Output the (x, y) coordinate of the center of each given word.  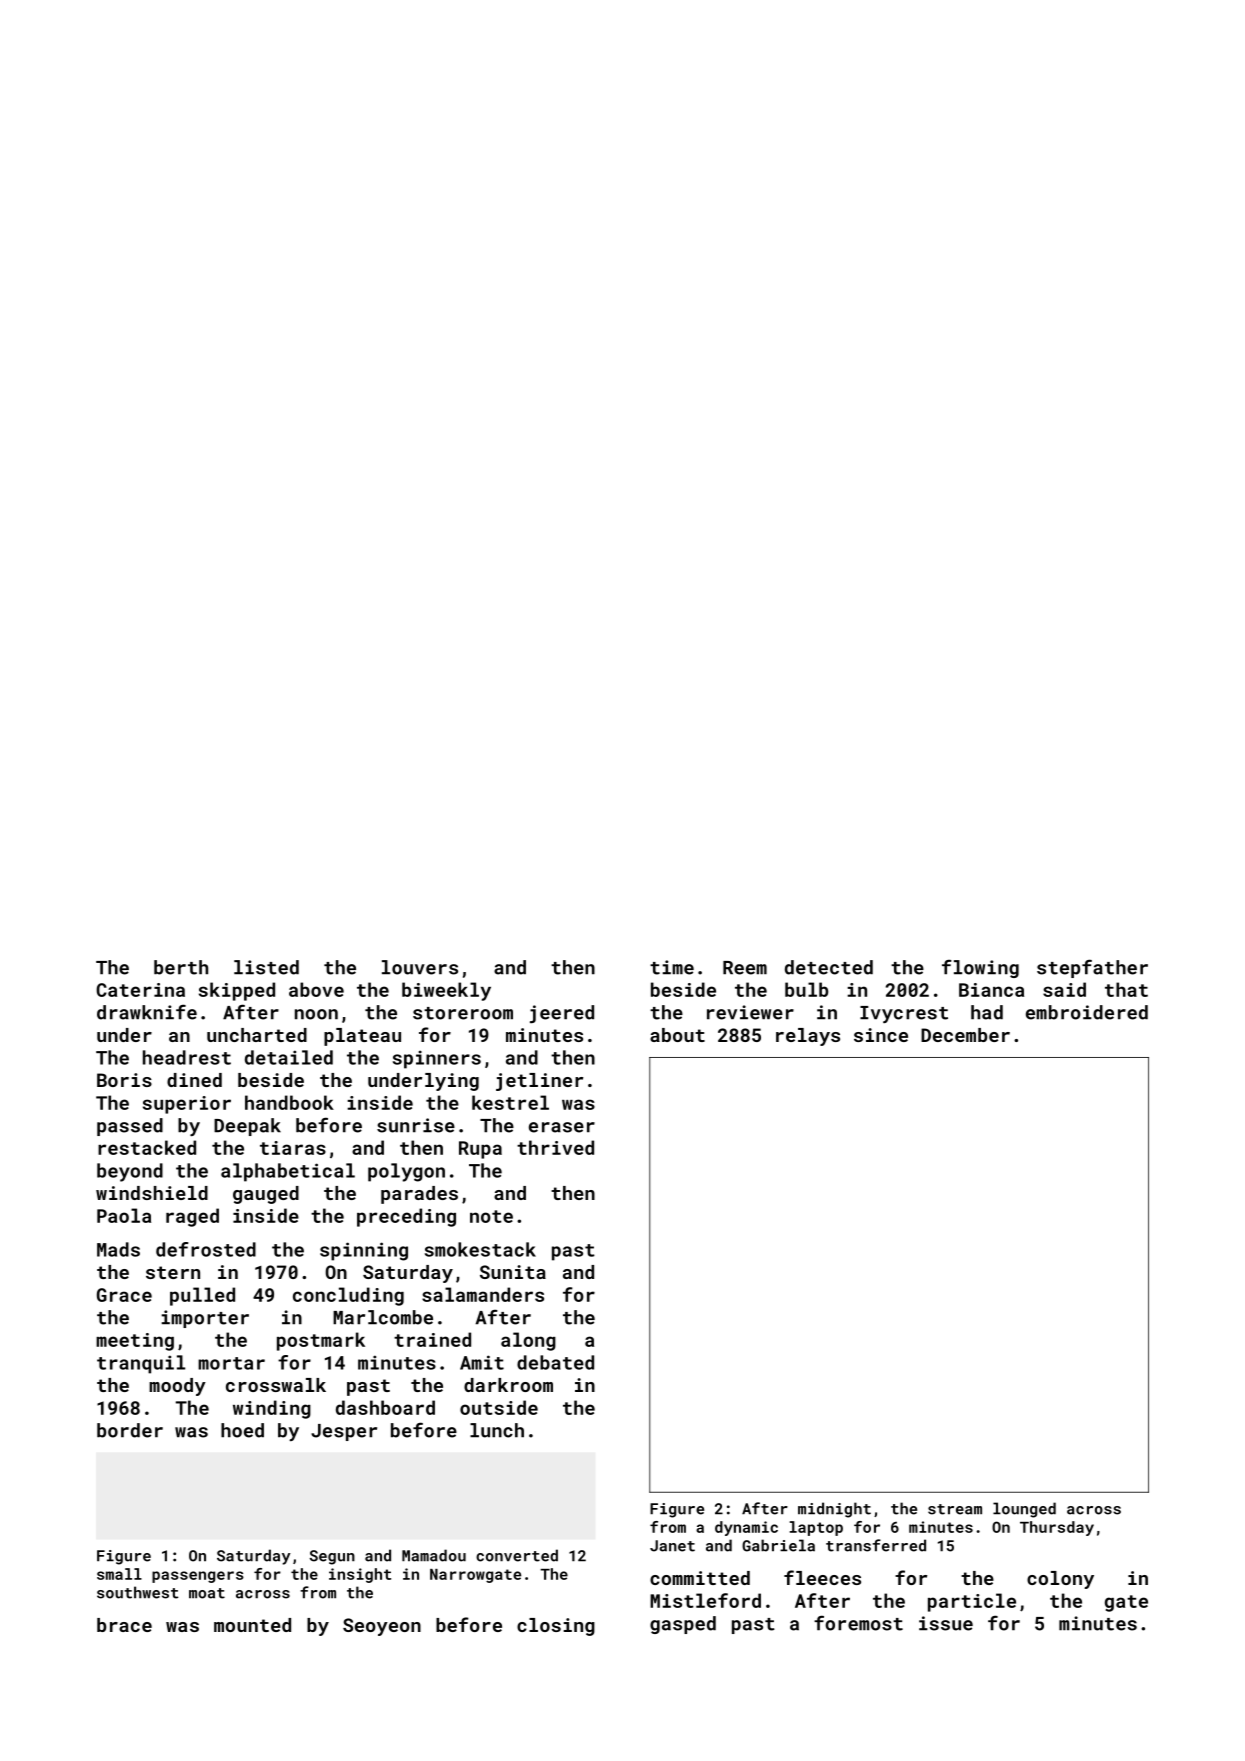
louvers (420, 967)
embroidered (1087, 1012)
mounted (252, 1625)
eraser (562, 1127)
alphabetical (288, 1172)
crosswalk (276, 1385)
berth (181, 967)
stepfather (1092, 968)
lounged (1024, 1510)
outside (499, 1407)
